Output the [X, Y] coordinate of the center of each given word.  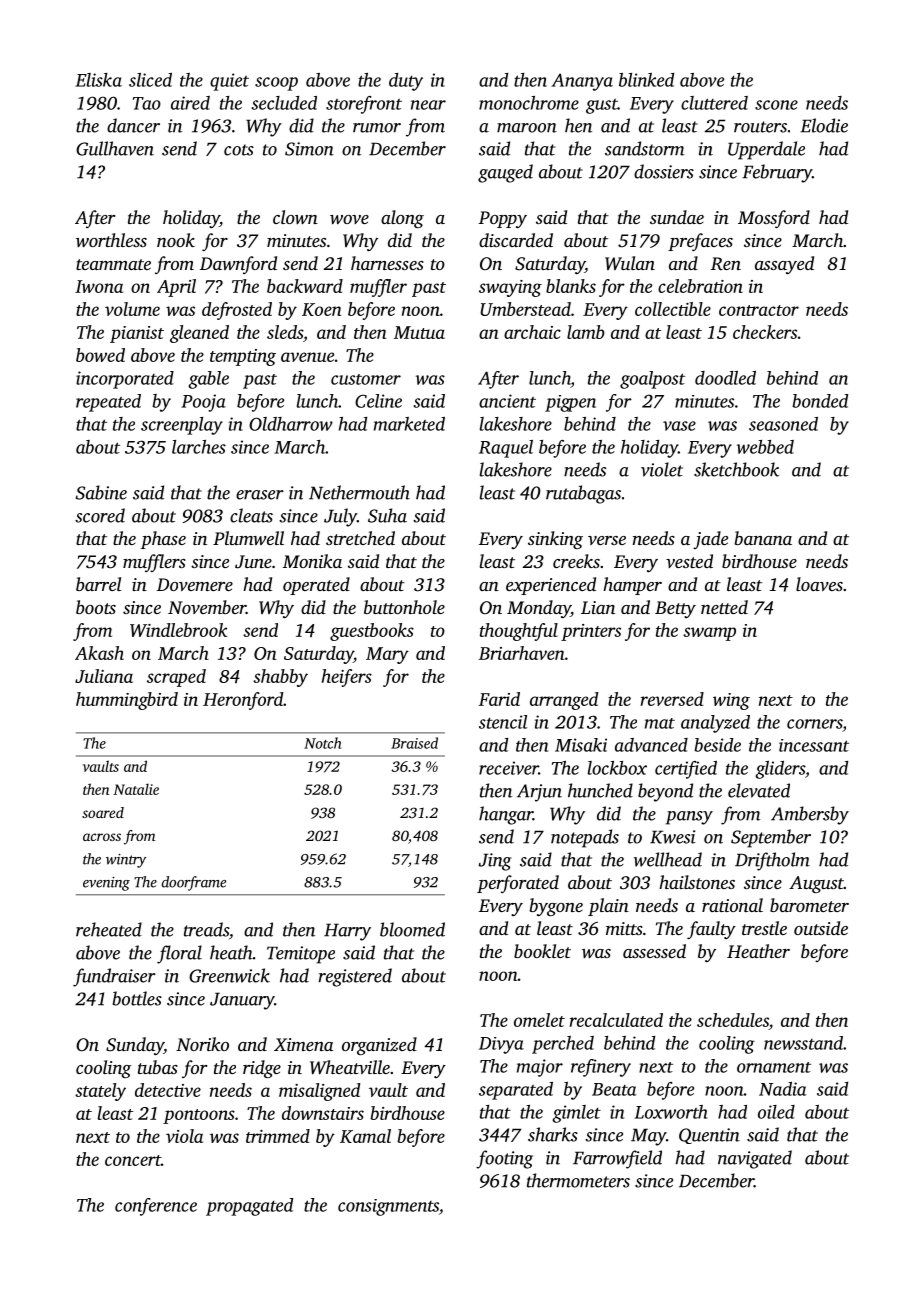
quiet [229, 82]
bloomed [412, 929]
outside [821, 928]
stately [100, 1092]
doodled [725, 378]
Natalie [136, 789]
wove [349, 219]
